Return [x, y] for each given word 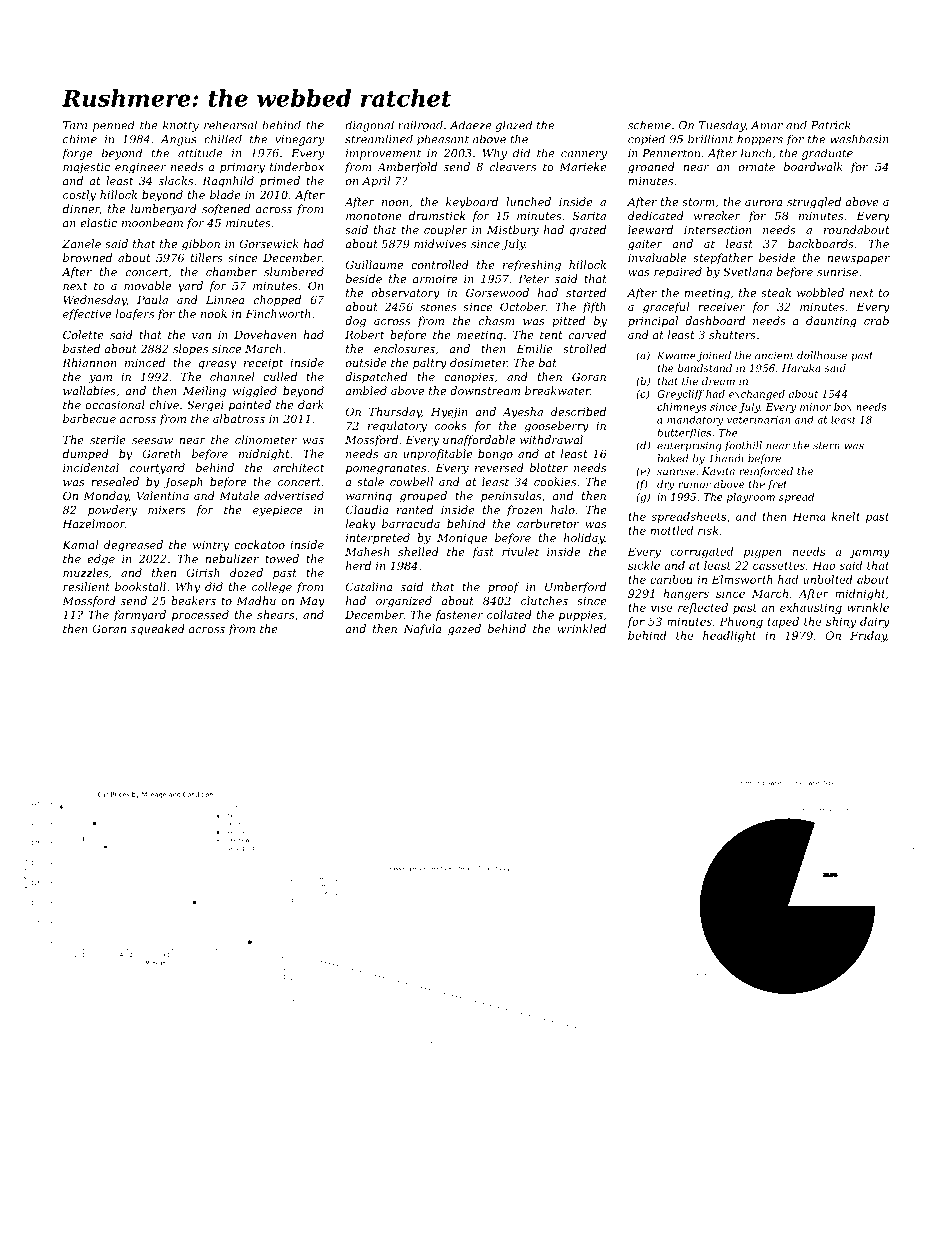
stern [826, 446]
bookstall [140, 586]
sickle [644, 565]
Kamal [80, 544]
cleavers [513, 166]
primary [242, 168]
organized [404, 602]
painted [250, 406]
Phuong [741, 622]
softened [226, 209]
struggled [814, 203]
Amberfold [407, 167]
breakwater [557, 390]
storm [698, 202]
